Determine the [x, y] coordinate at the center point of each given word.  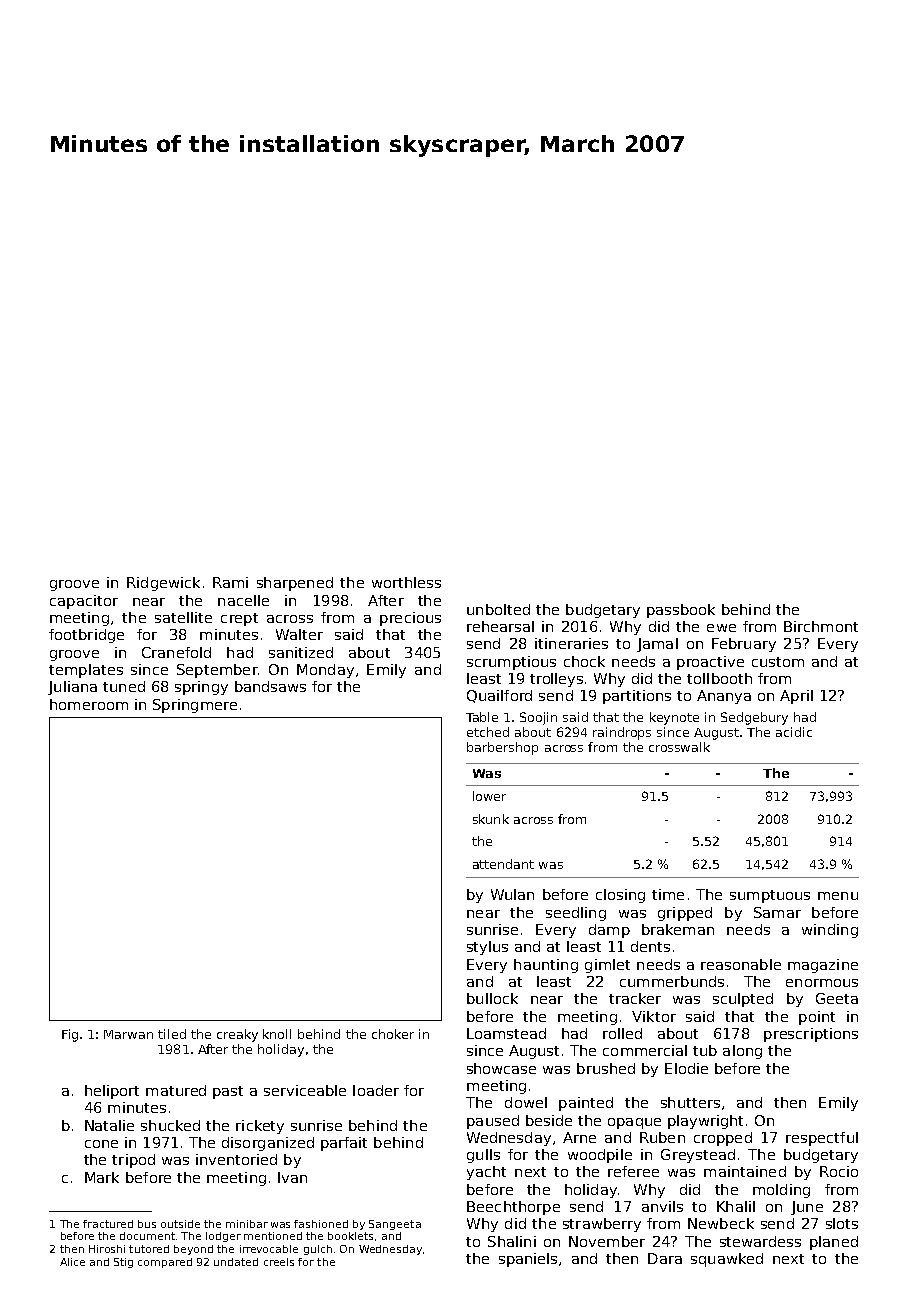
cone [101, 1144]
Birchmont [821, 626]
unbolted [498, 609]
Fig [70, 1035]
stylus [487, 948]
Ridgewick [163, 584]
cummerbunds [672, 981]
